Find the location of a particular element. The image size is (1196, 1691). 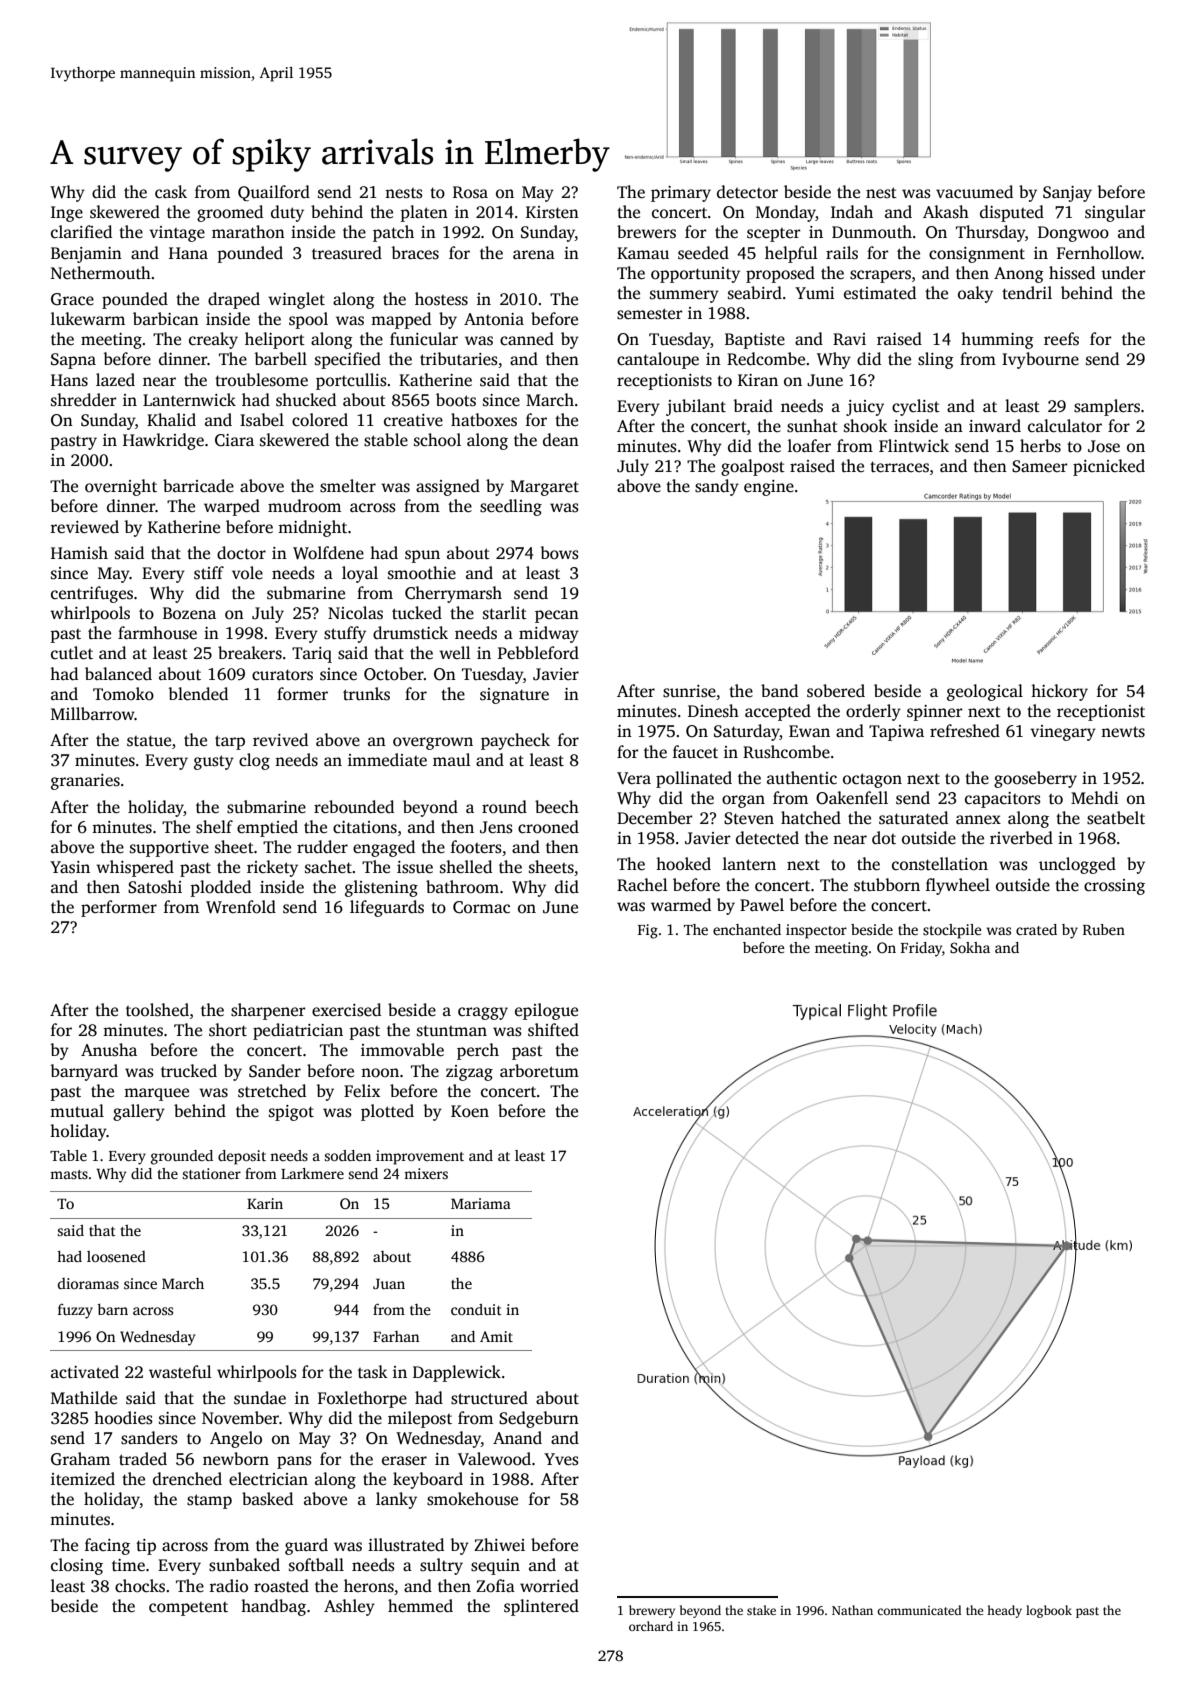

crated is located at coordinates (1036, 929).
